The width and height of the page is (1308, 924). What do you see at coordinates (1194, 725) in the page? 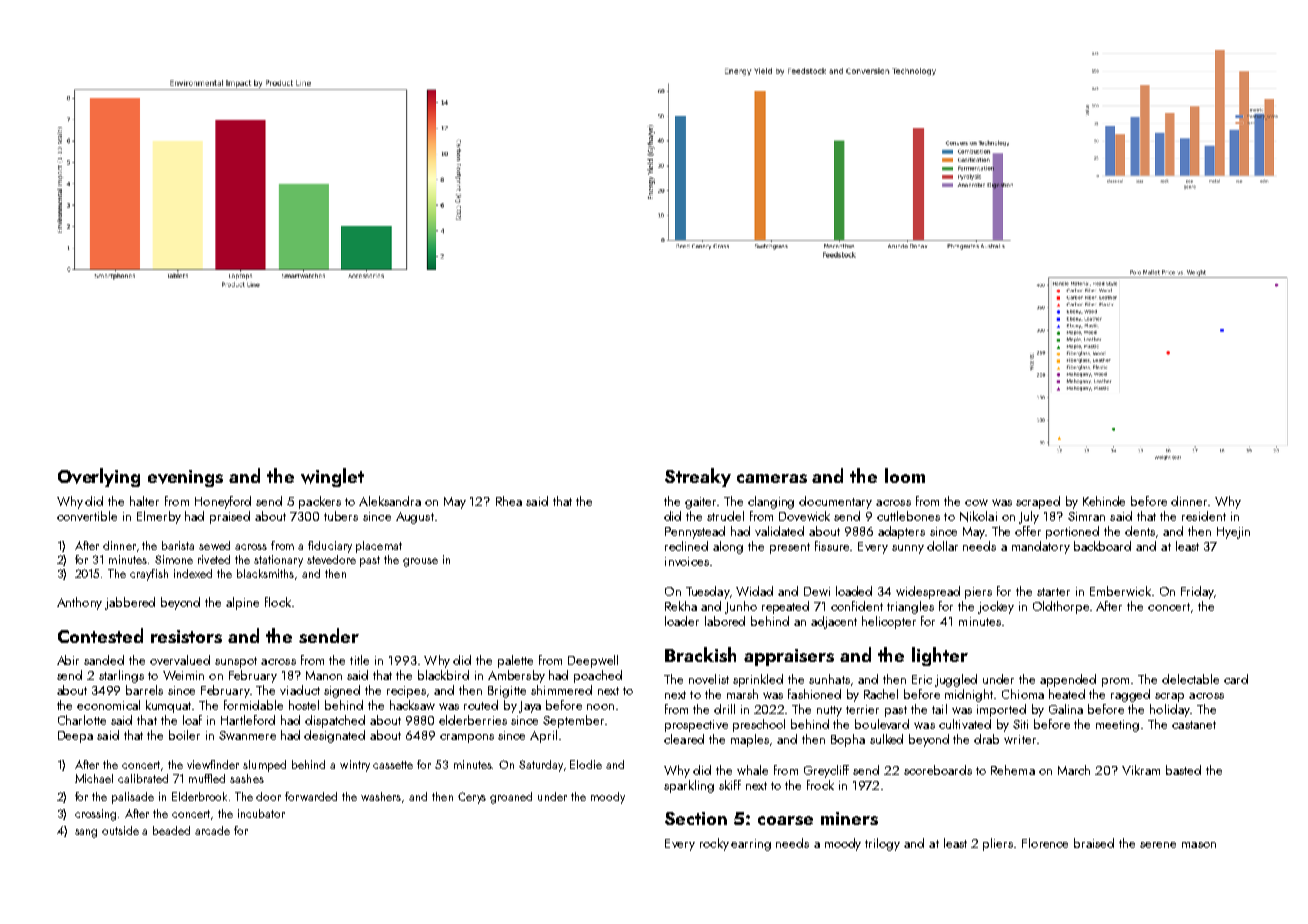
I see `castanet` at bounding box center [1194, 725].
